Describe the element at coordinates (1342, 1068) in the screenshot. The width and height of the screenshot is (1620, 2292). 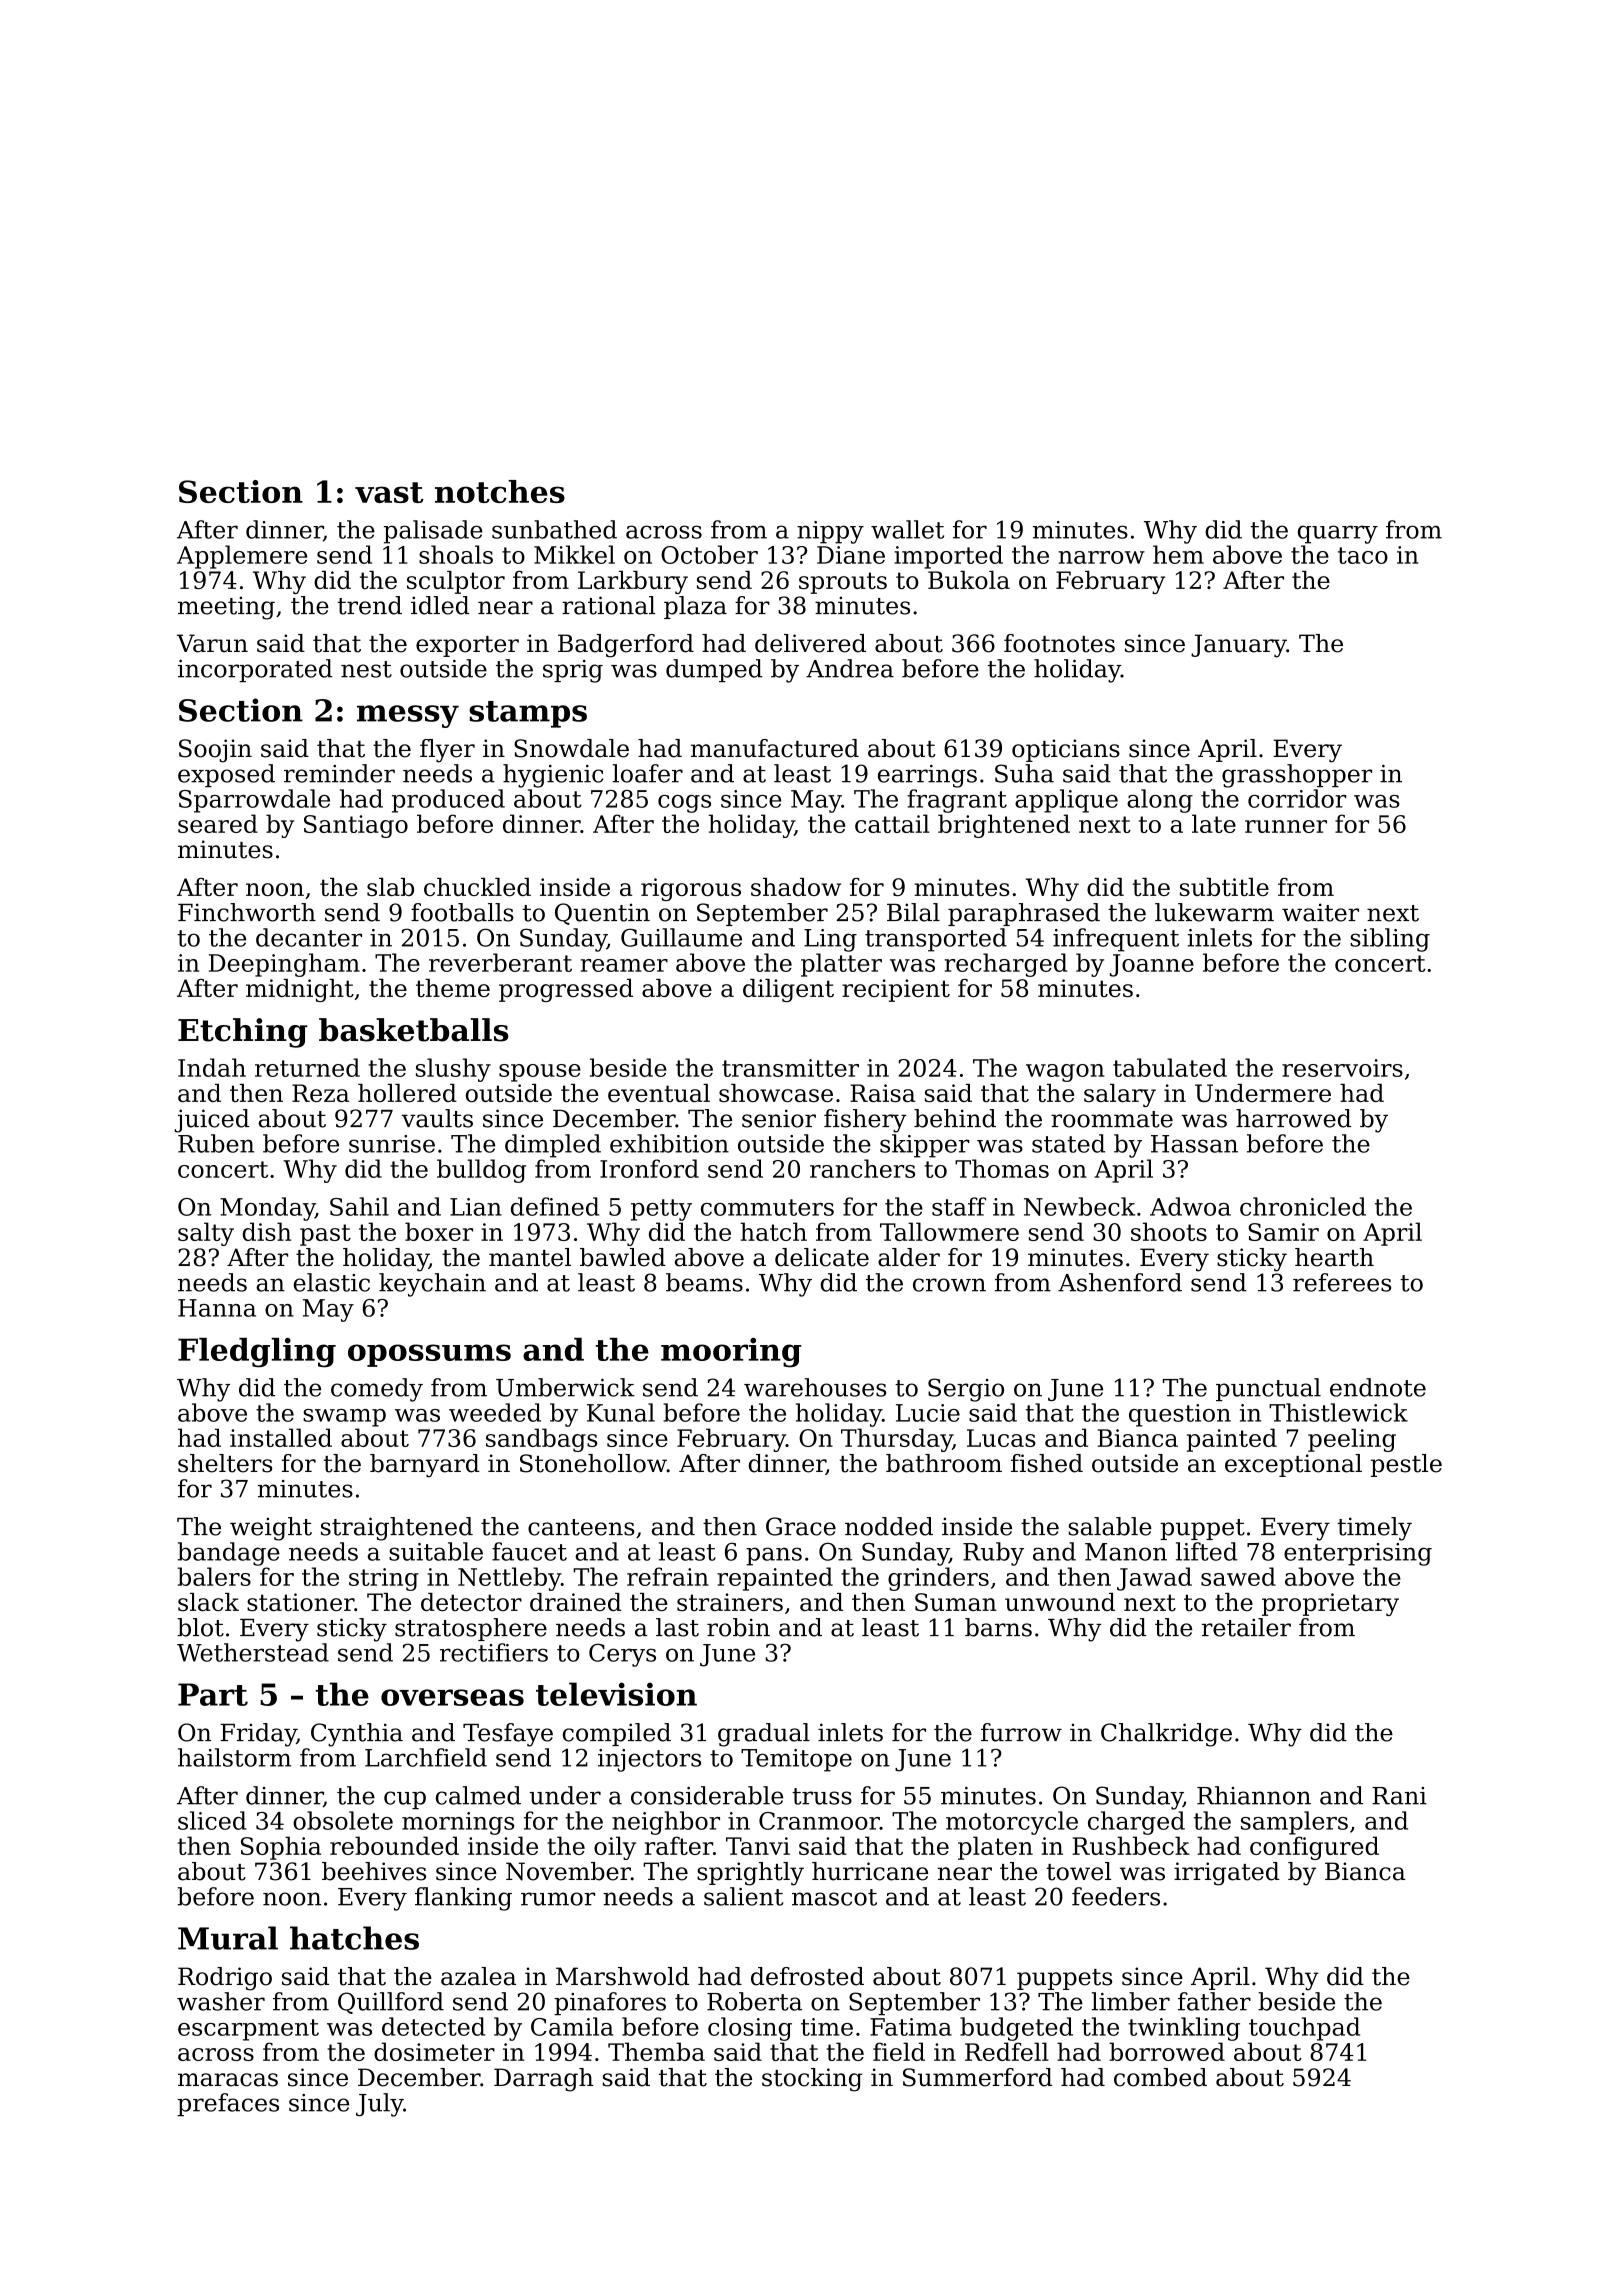
I see `reservoirs` at that location.
